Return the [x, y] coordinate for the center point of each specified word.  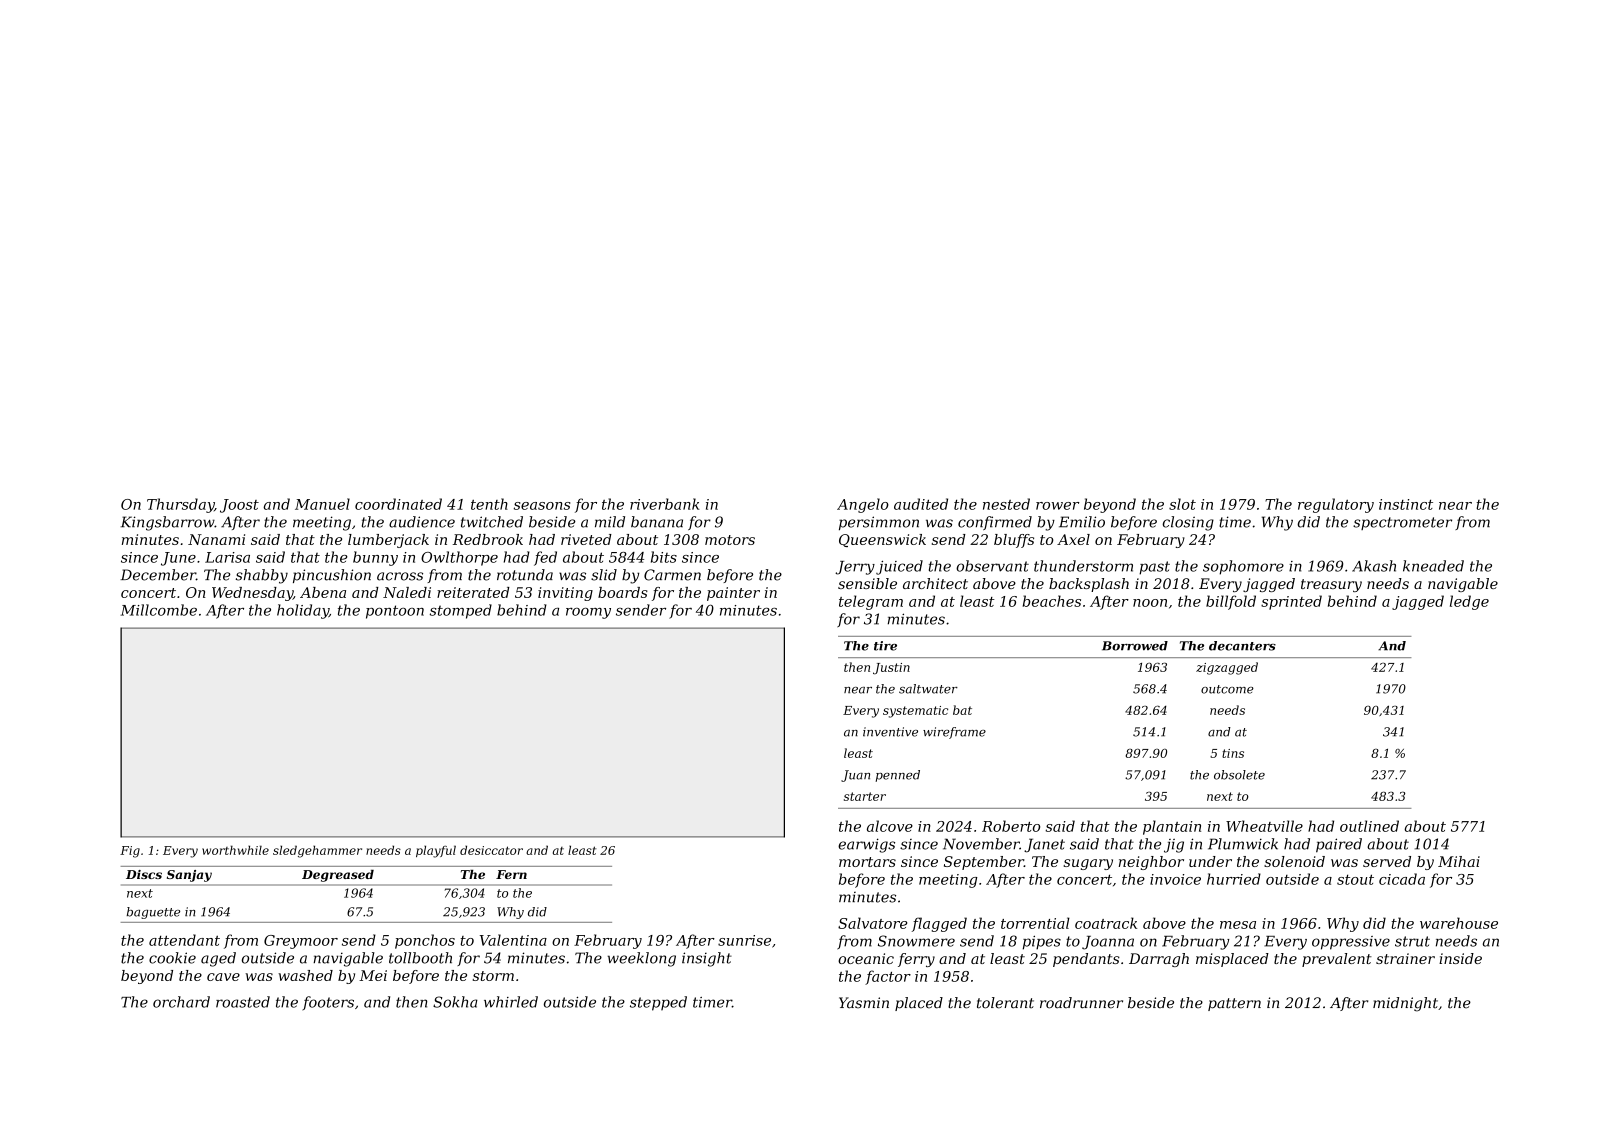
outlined [1369, 826]
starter [865, 796]
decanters [1242, 646]
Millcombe [159, 610]
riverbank [665, 504]
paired [1339, 845]
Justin [891, 669]
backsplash [1089, 585]
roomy [588, 613]
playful [436, 851]
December [158, 575]
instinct [1406, 504]
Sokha [455, 1002]
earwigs [866, 845]
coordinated [398, 504]
